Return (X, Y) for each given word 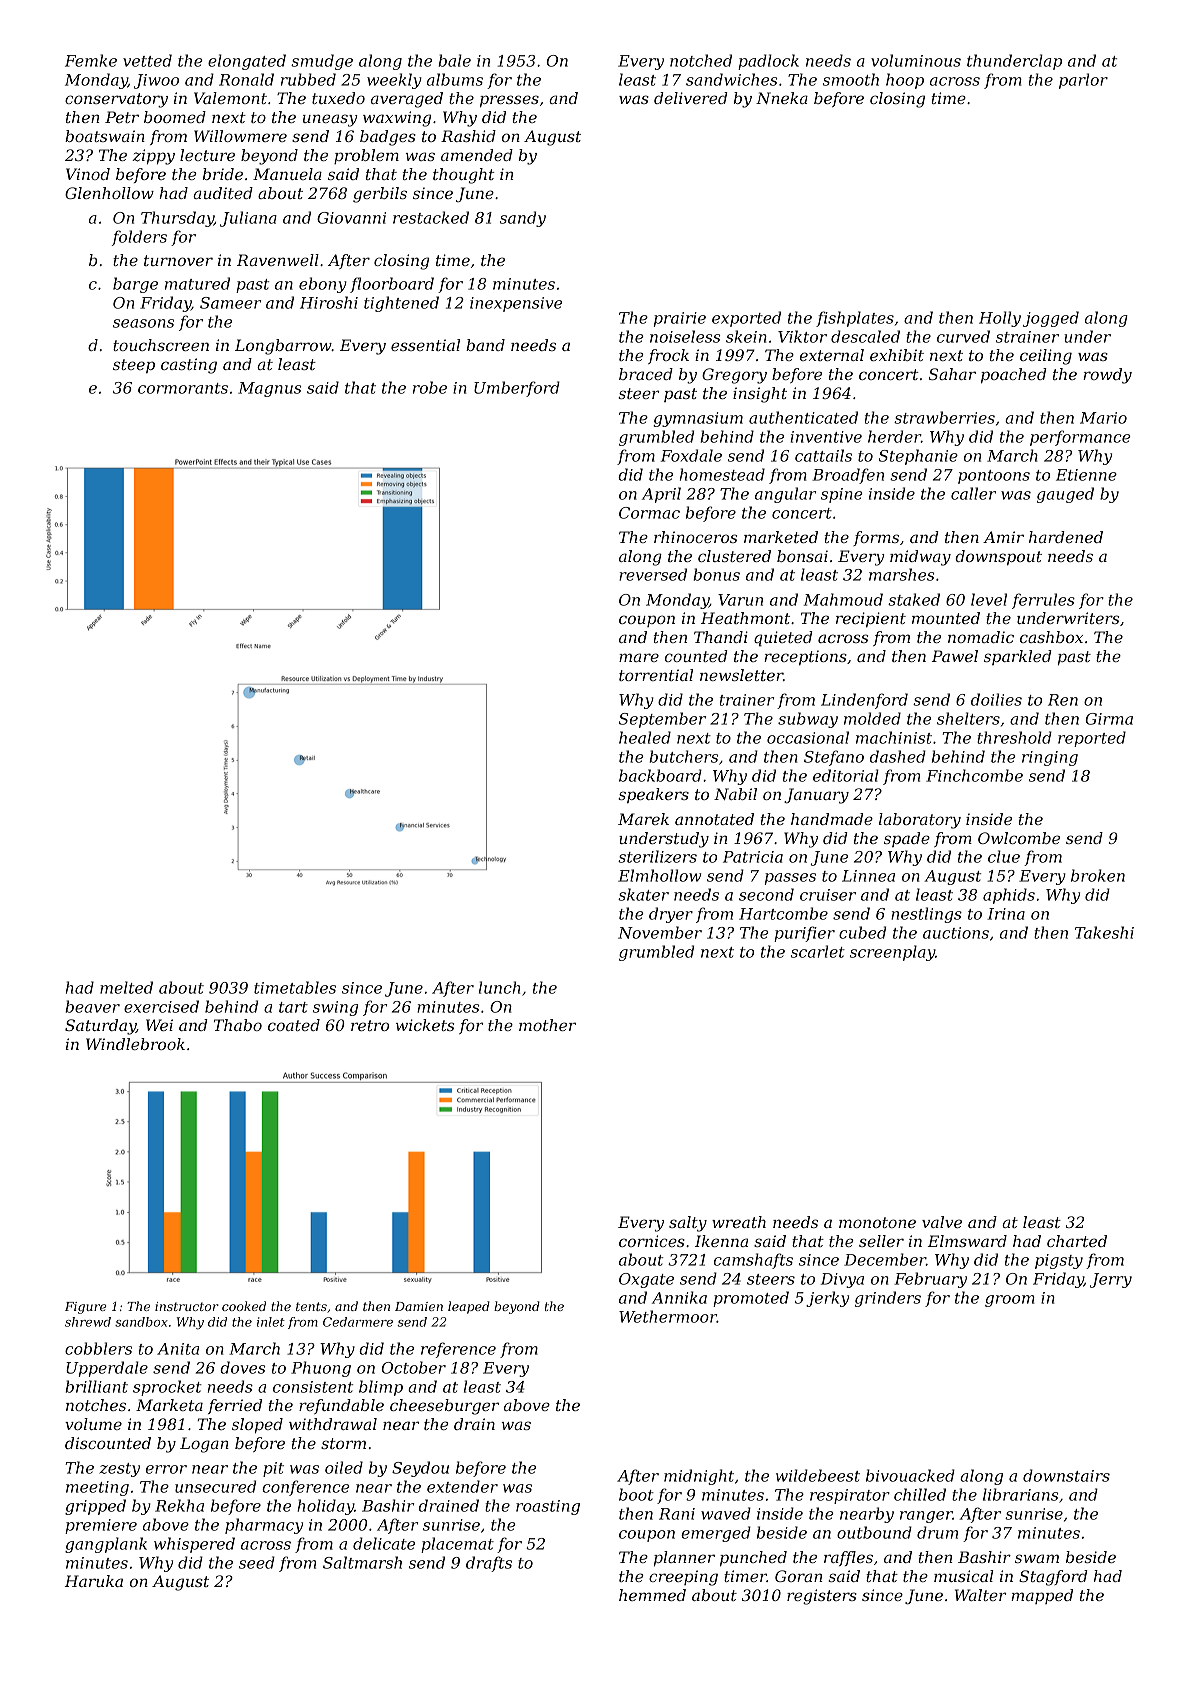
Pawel (955, 656)
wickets (425, 1025)
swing (335, 1008)
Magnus (269, 389)
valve (942, 1222)
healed (645, 737)
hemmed (652, 1595)
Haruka (94, 1581)
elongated (247, 62)
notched (701, 60)
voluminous (916, 60)
